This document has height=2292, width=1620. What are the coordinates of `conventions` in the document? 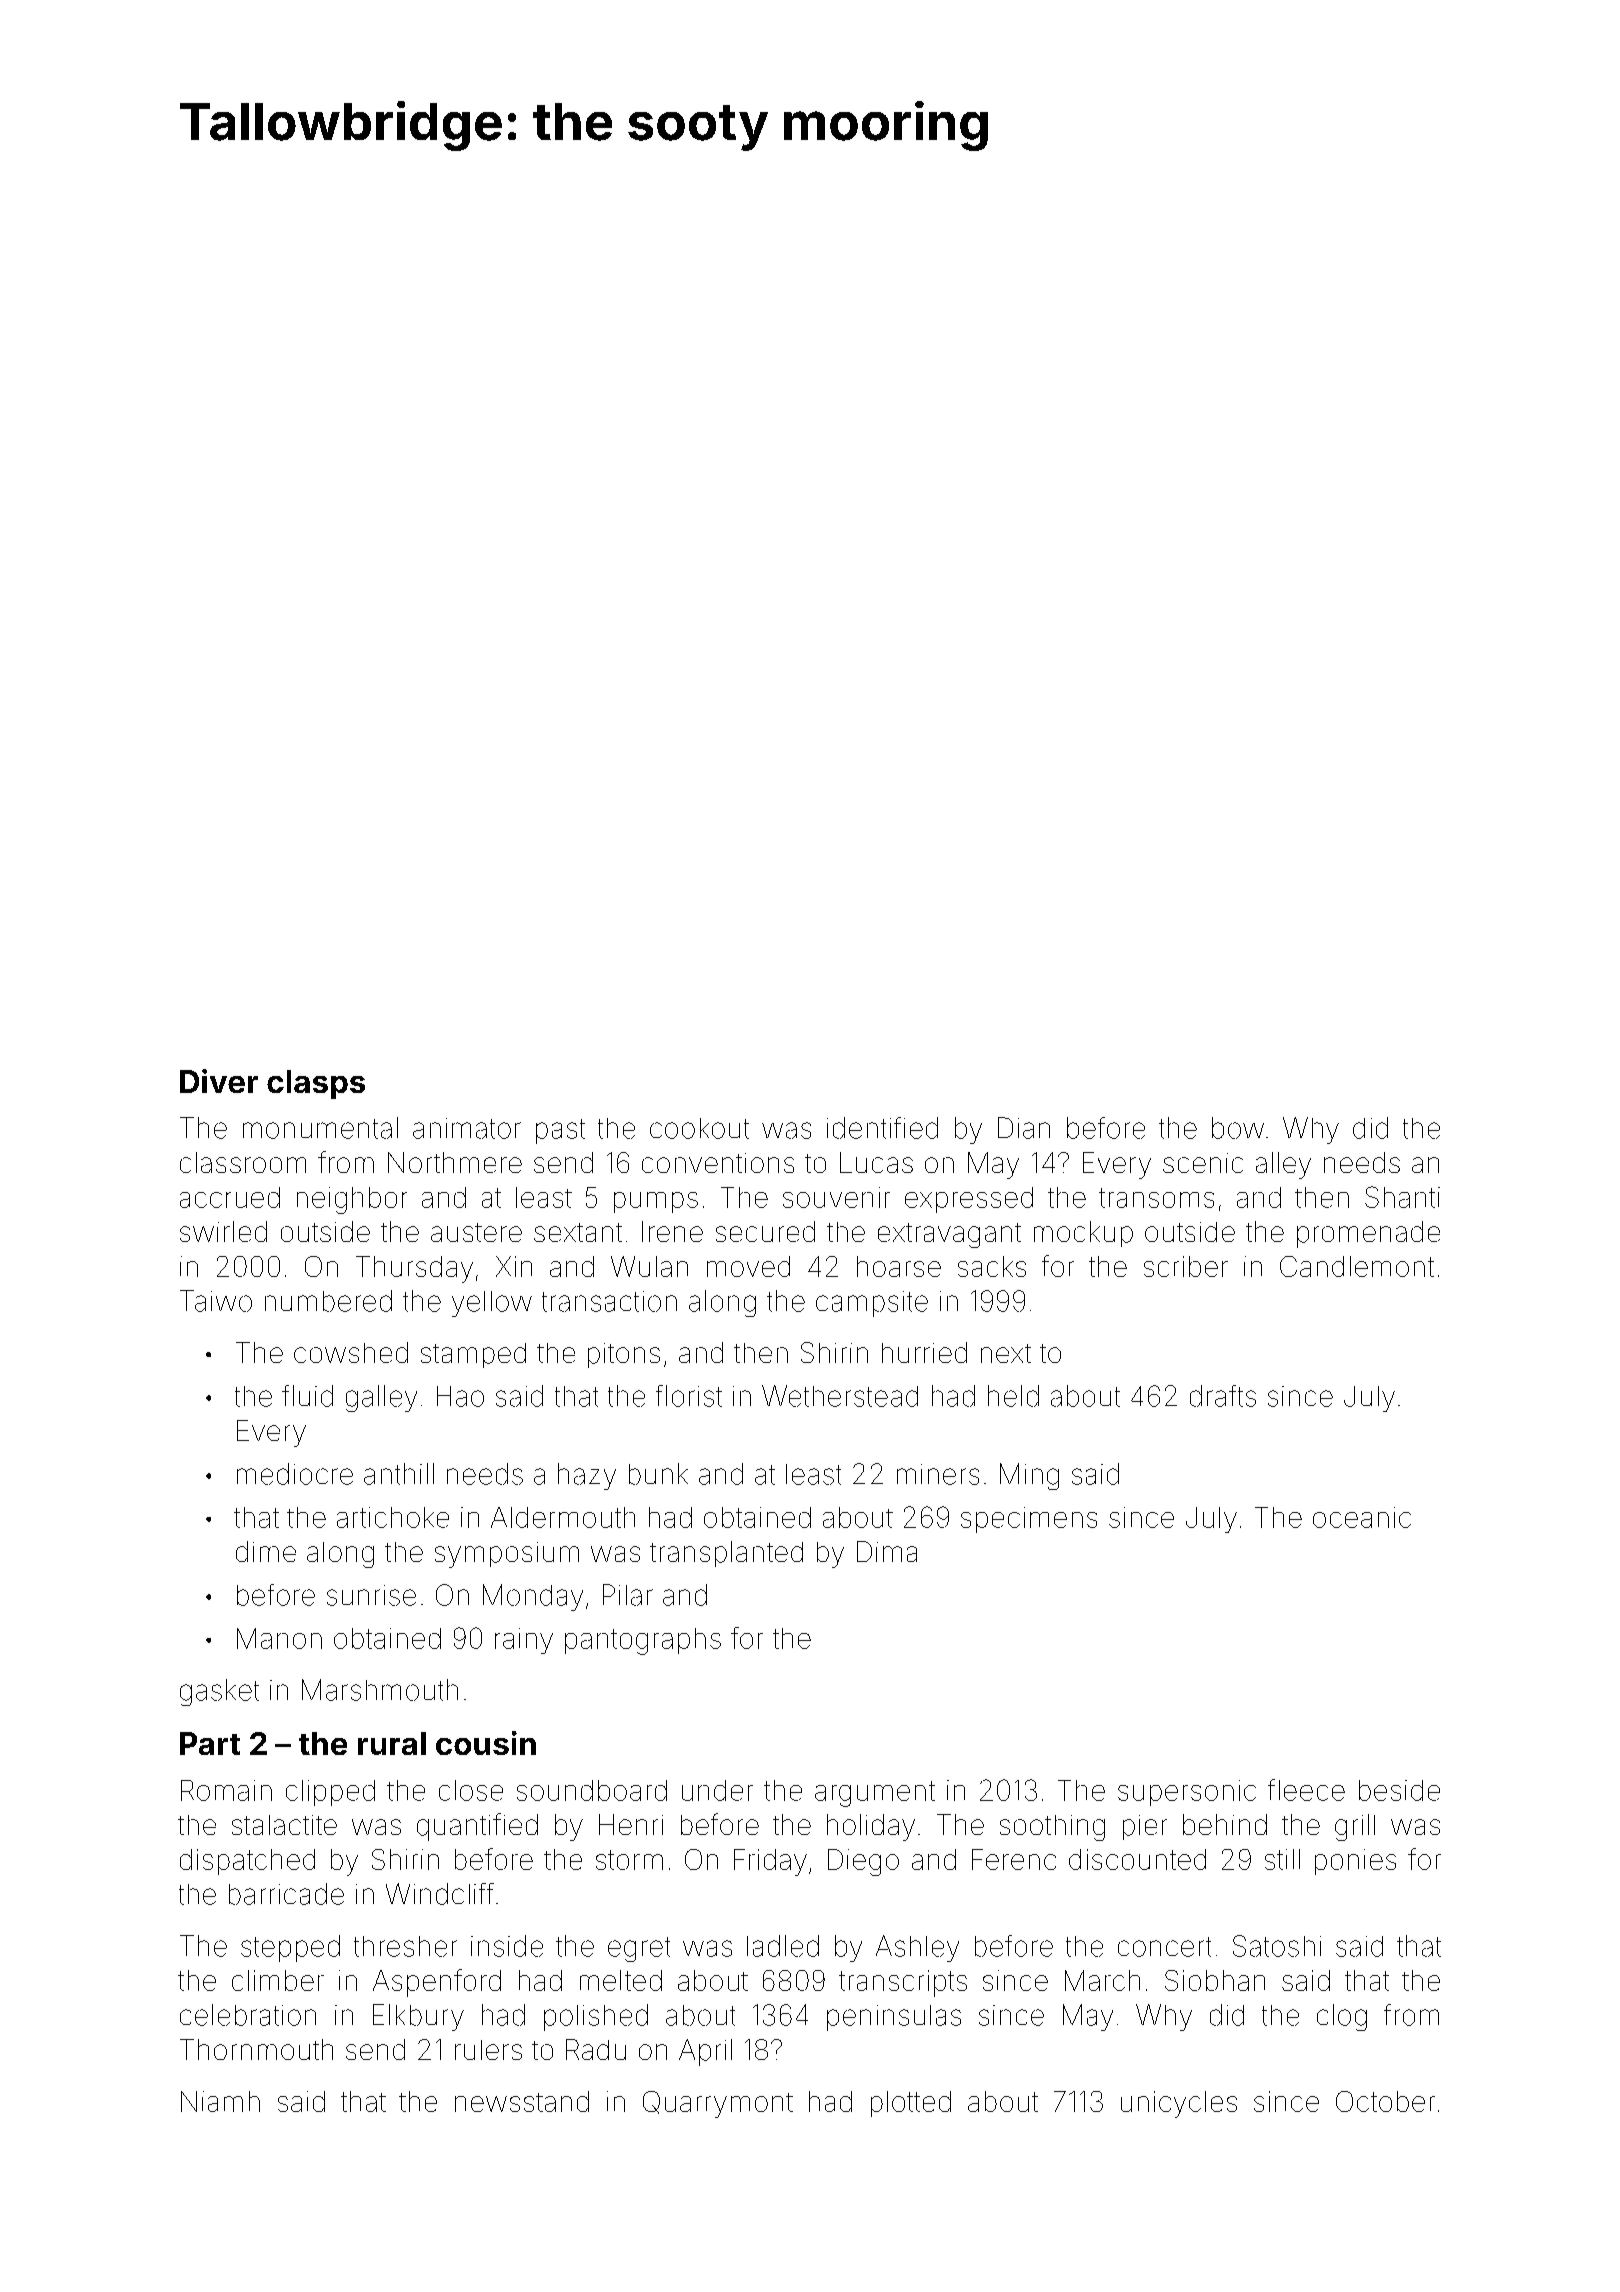 It's located at (718, 1163).
